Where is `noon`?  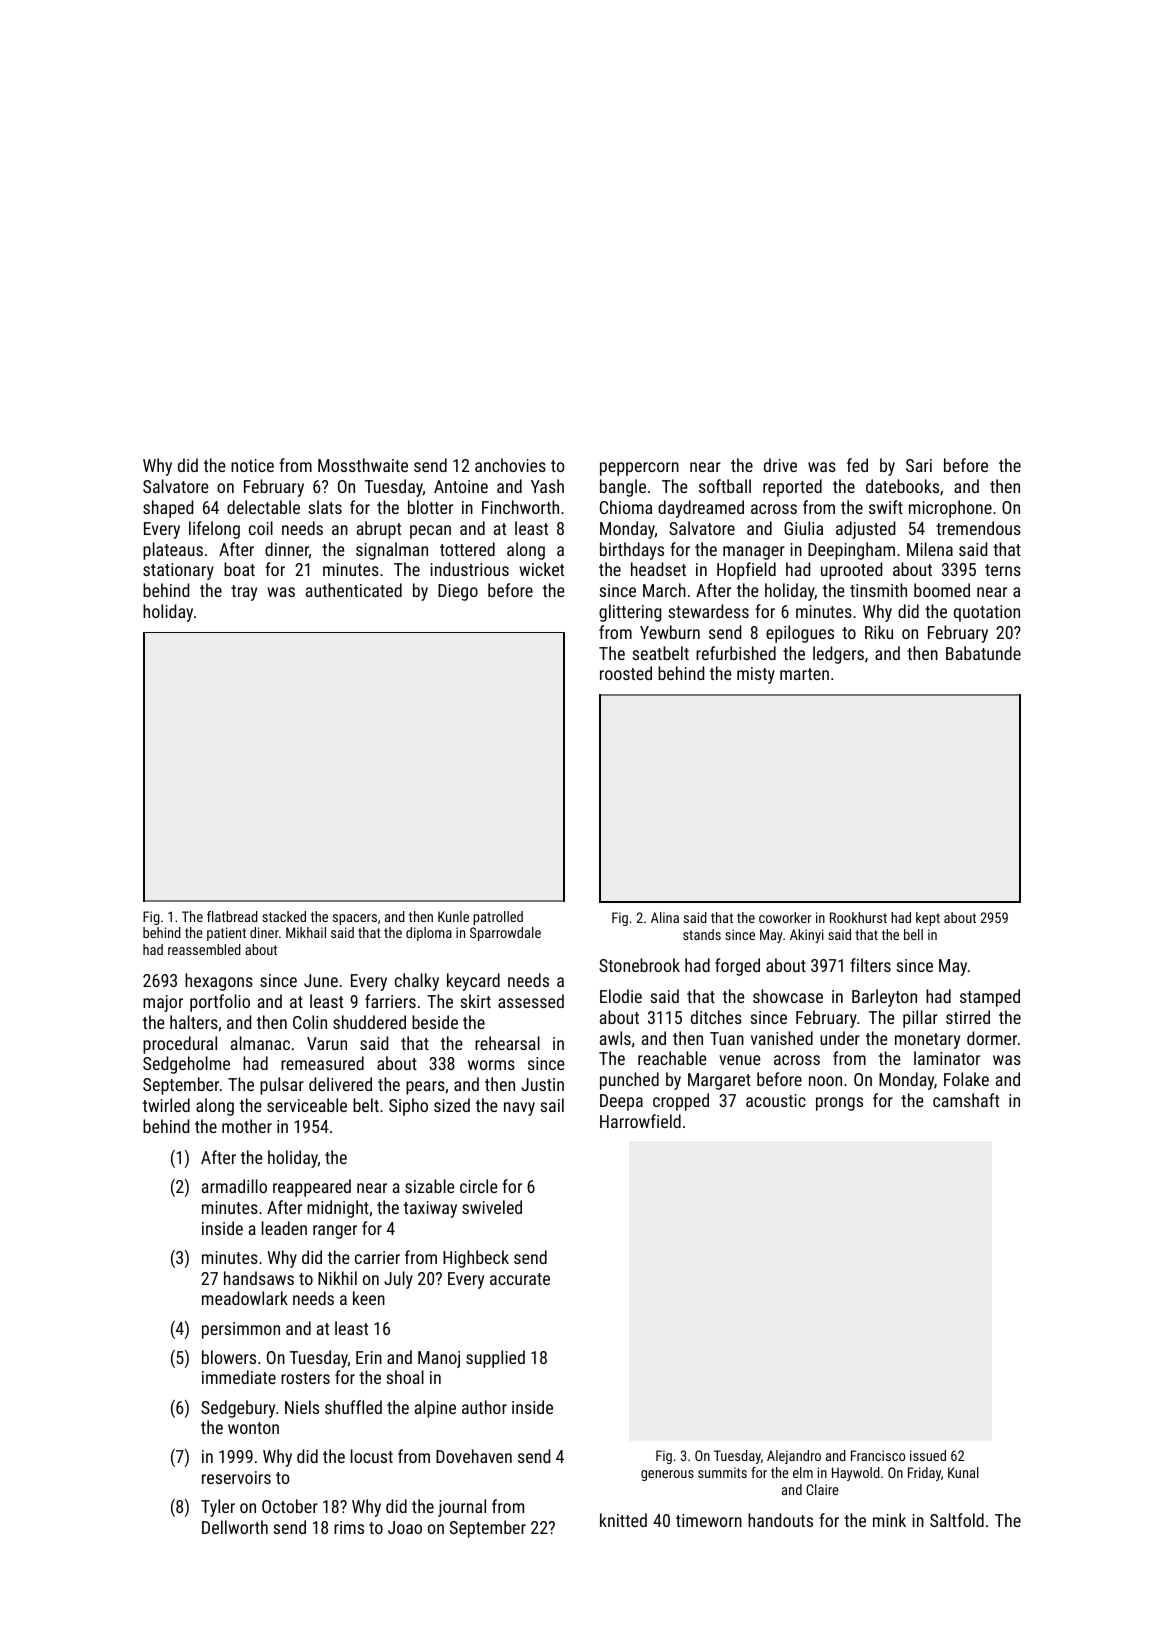
noon is located at coordinates (825, 1081).
